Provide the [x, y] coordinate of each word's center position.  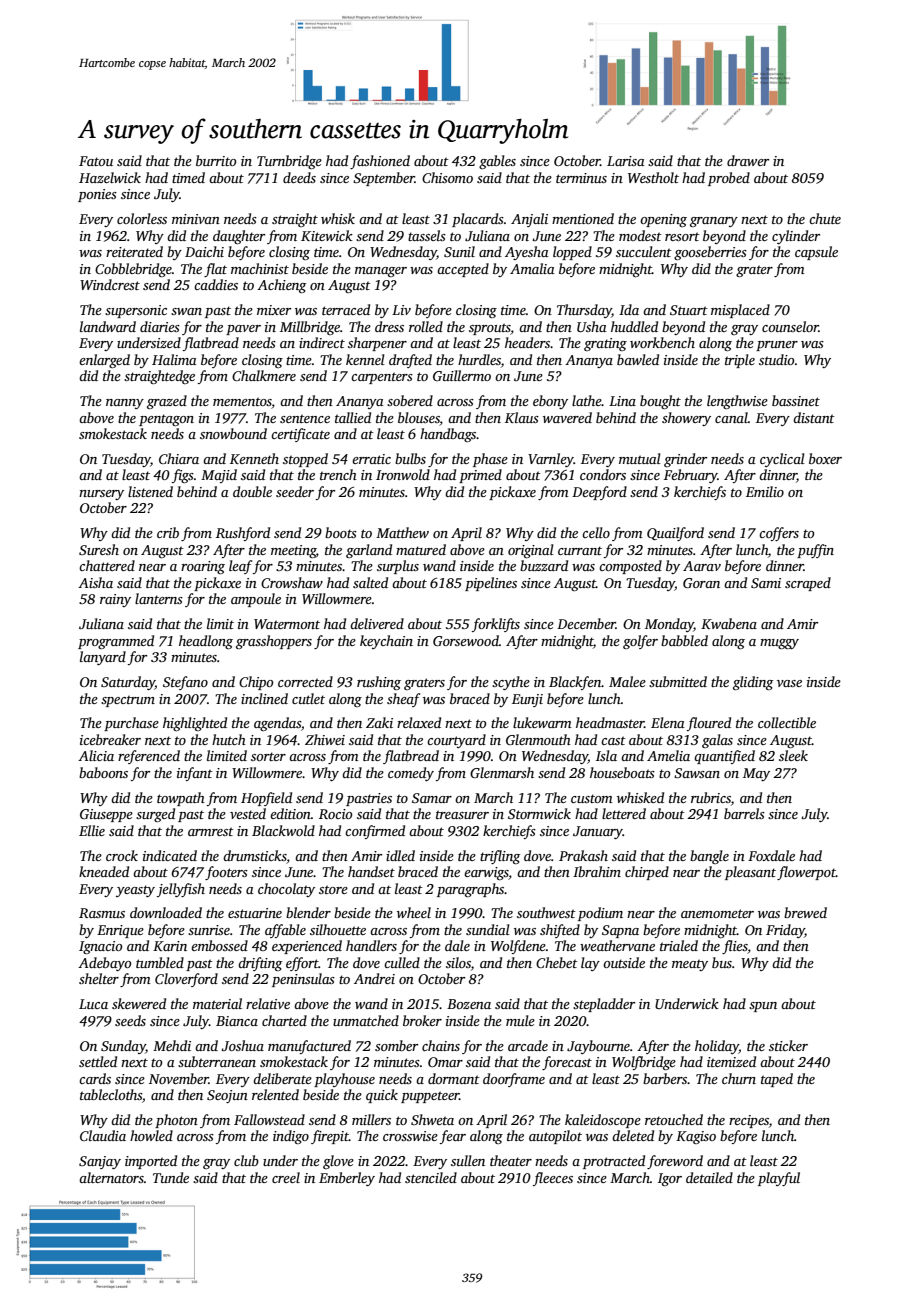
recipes [749, 1121]
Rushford [243, 534]
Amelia [668, 755]
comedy [411, 774]
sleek [793, 755]
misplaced [740, 311]
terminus [581, 178]
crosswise [410, 1136]
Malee [627, 681]
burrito [216, 160]
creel [286, 1177]
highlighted [195, 724]
